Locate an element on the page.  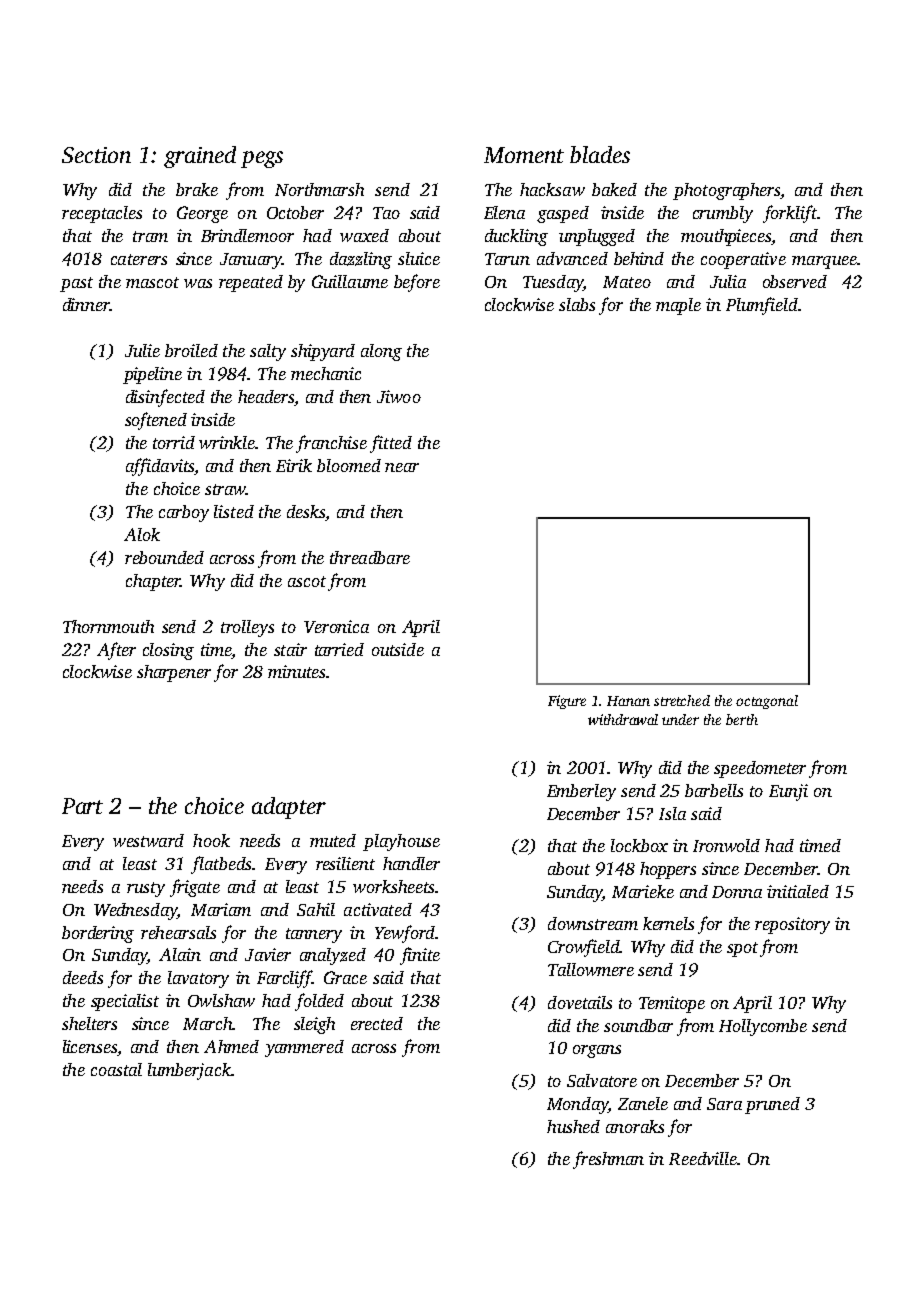
finite is located at coordinates (420, 956).
